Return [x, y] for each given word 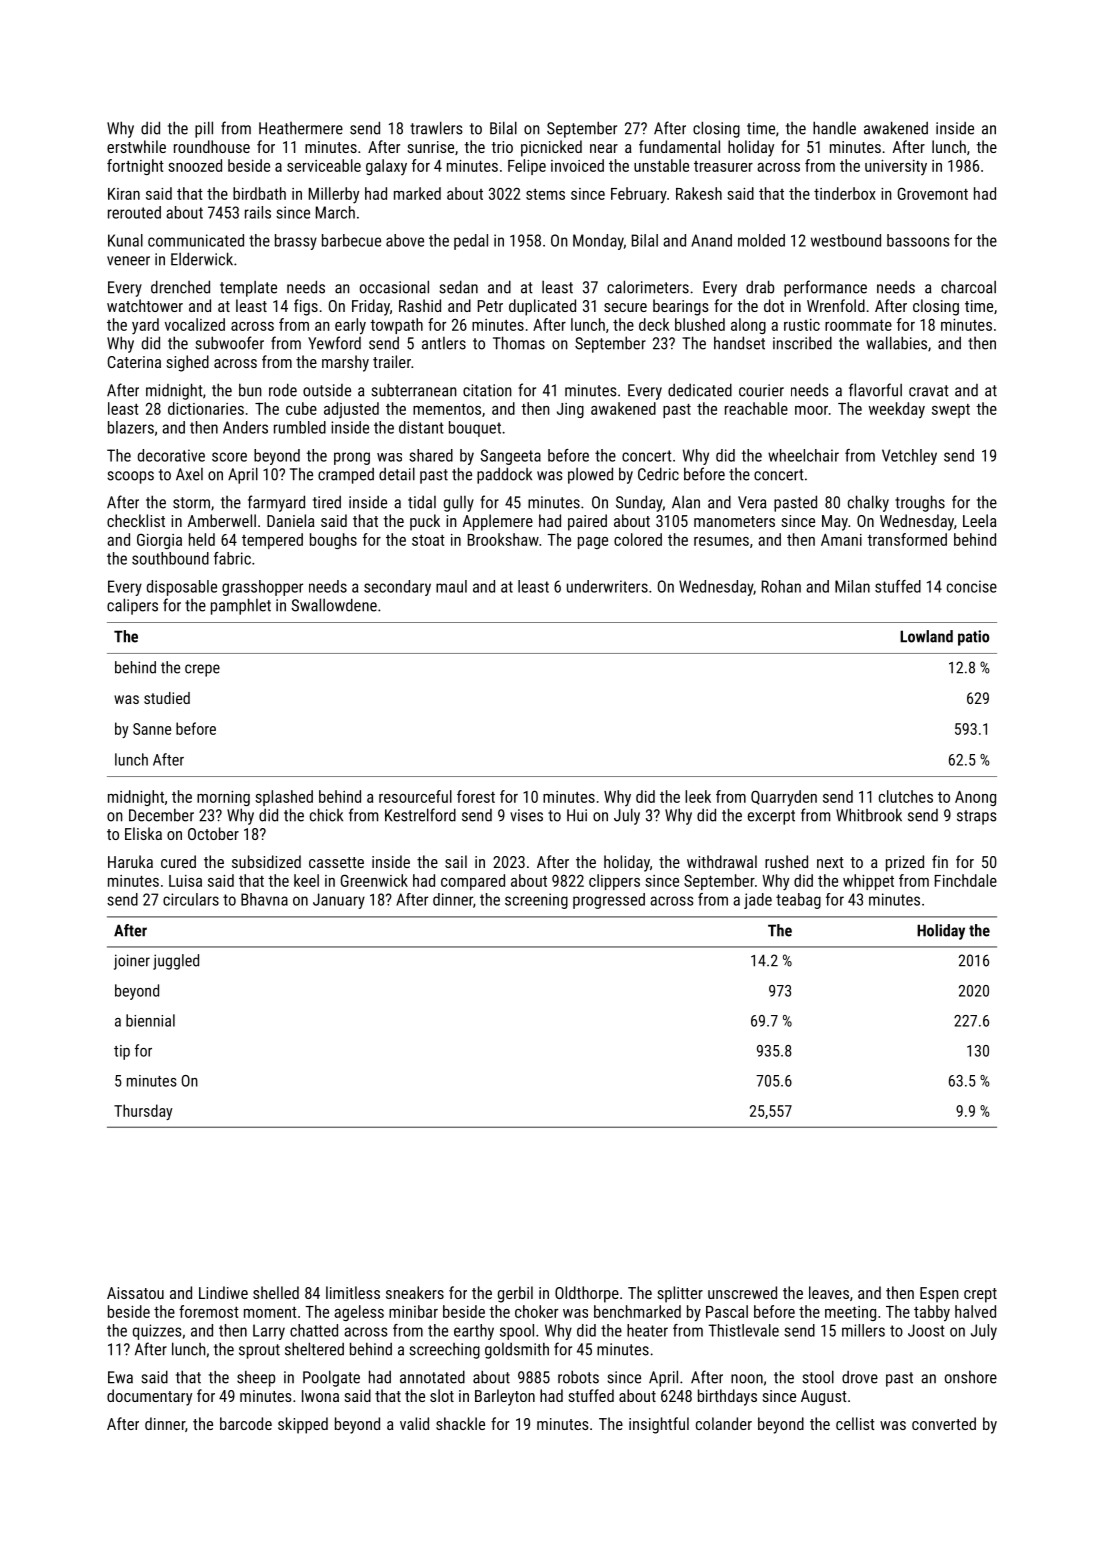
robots [578, 1377]
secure [625, 307]
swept [951, 411]
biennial [150, 1020]
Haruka [130, 861]
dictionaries [206, 408]
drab [760, 287]
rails [258, 212]
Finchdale [966, 880]
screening [536, 901]
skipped [303, 1425]
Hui [577, 815]
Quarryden [784, 798]
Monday [598, 242]
